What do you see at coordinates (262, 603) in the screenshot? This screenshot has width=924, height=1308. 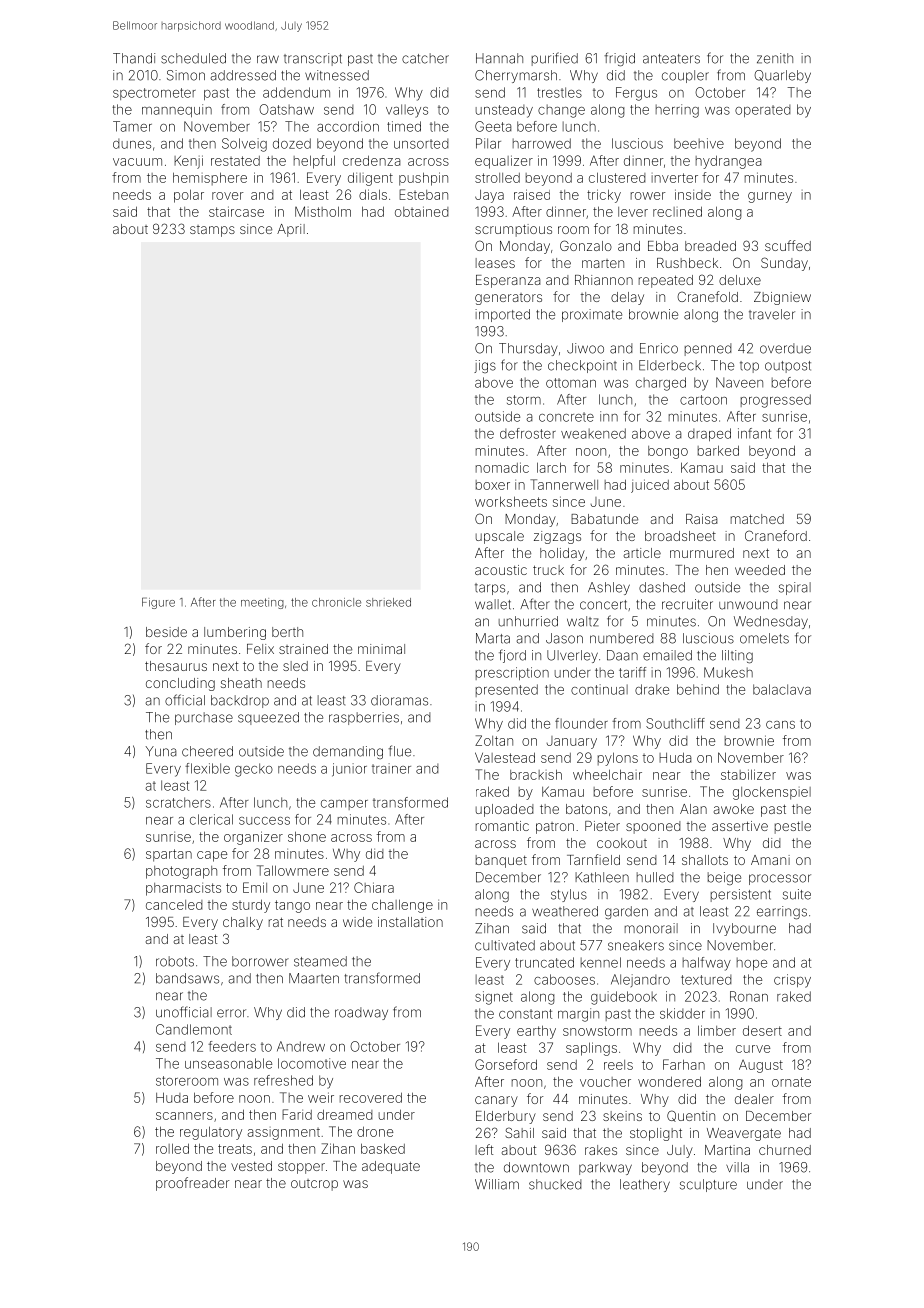 I see `meeting` at bounding box center [262, 603].
